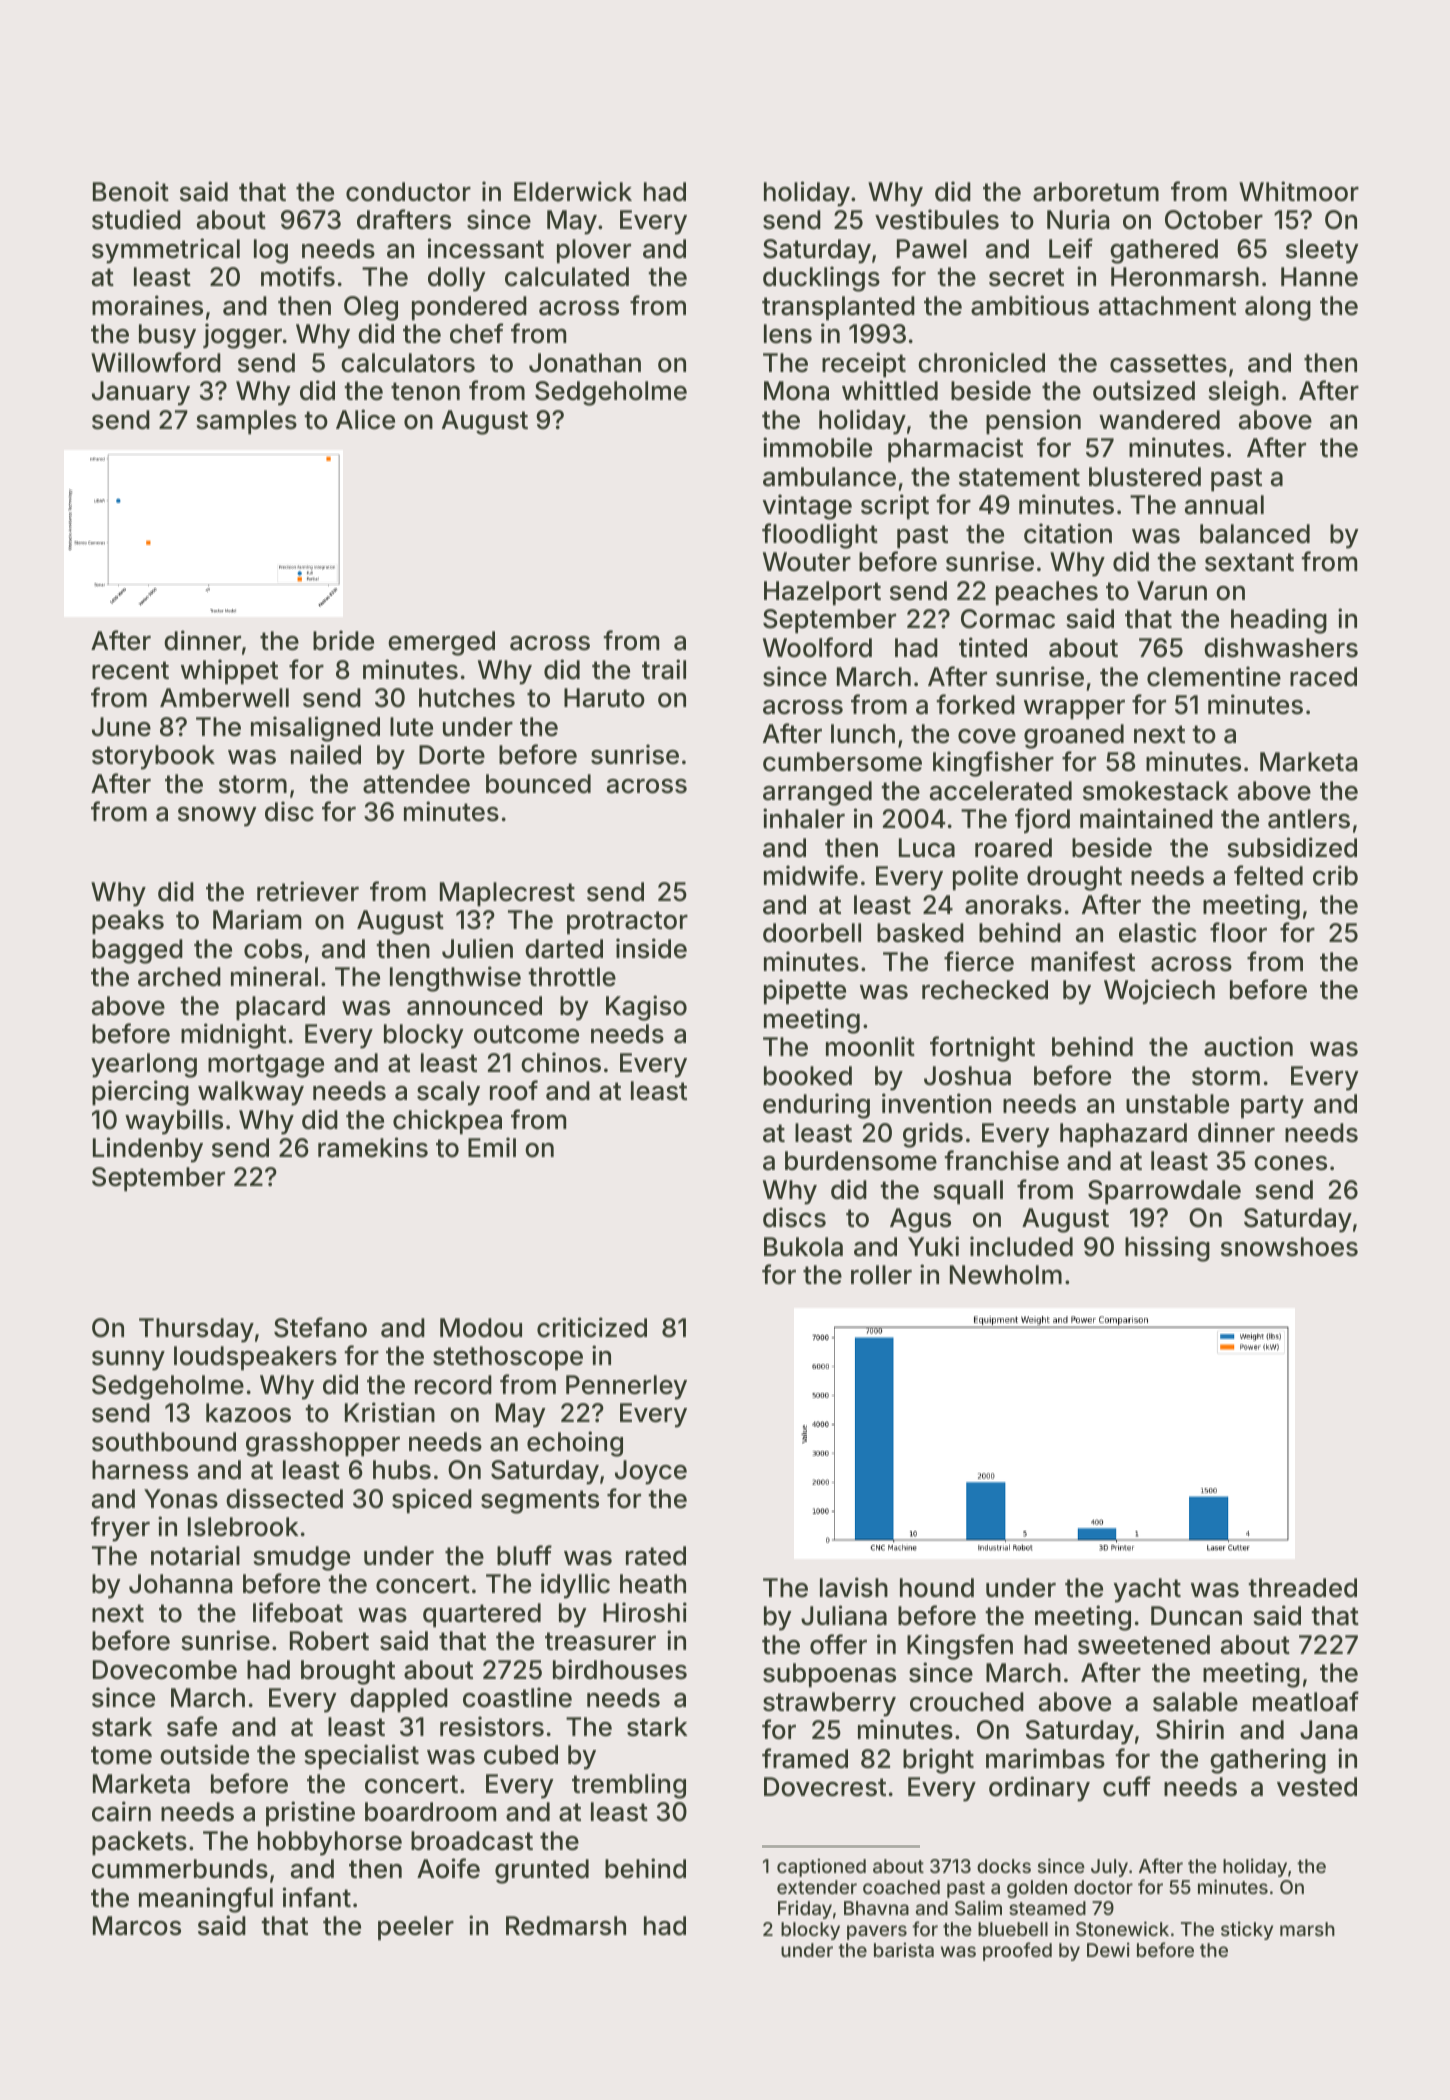 The width and height of the screenshot is (1450, 2100). Describe the element at coordinates (408, 192) in the screenshot. I see `conductor` at that location.
